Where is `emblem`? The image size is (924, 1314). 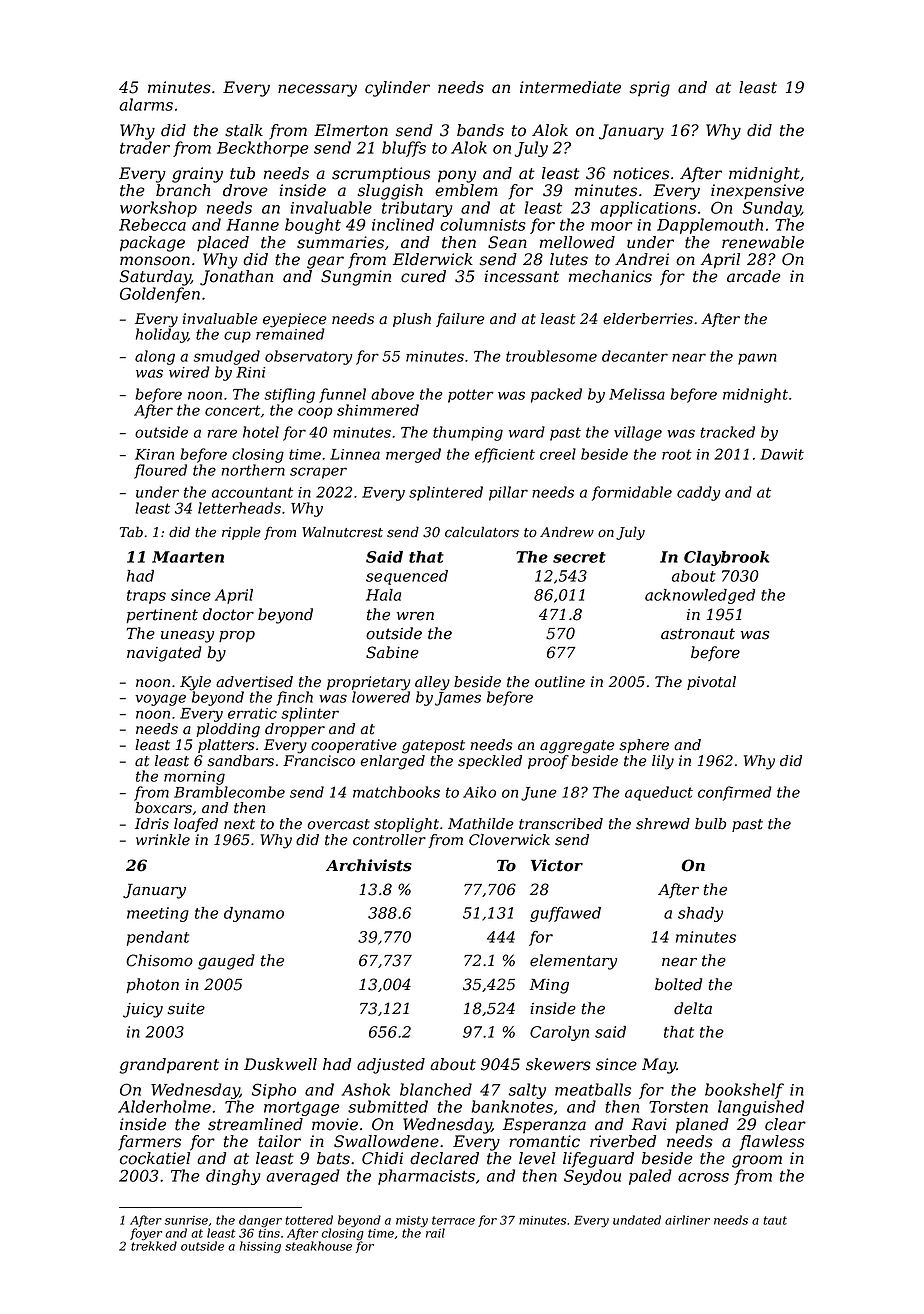
emblem is located at coordinates (466, 190).
